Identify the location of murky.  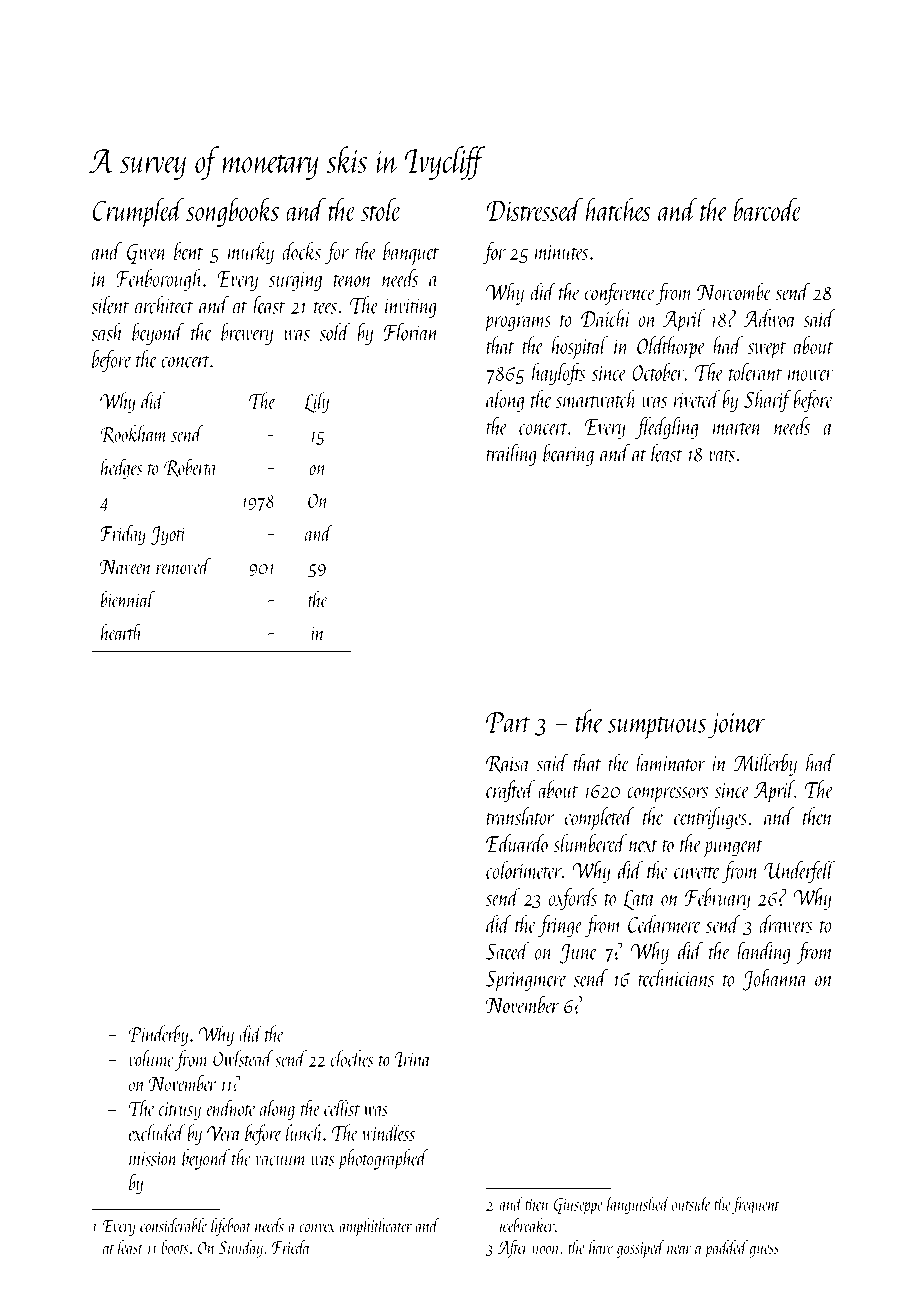
(251, 253).
